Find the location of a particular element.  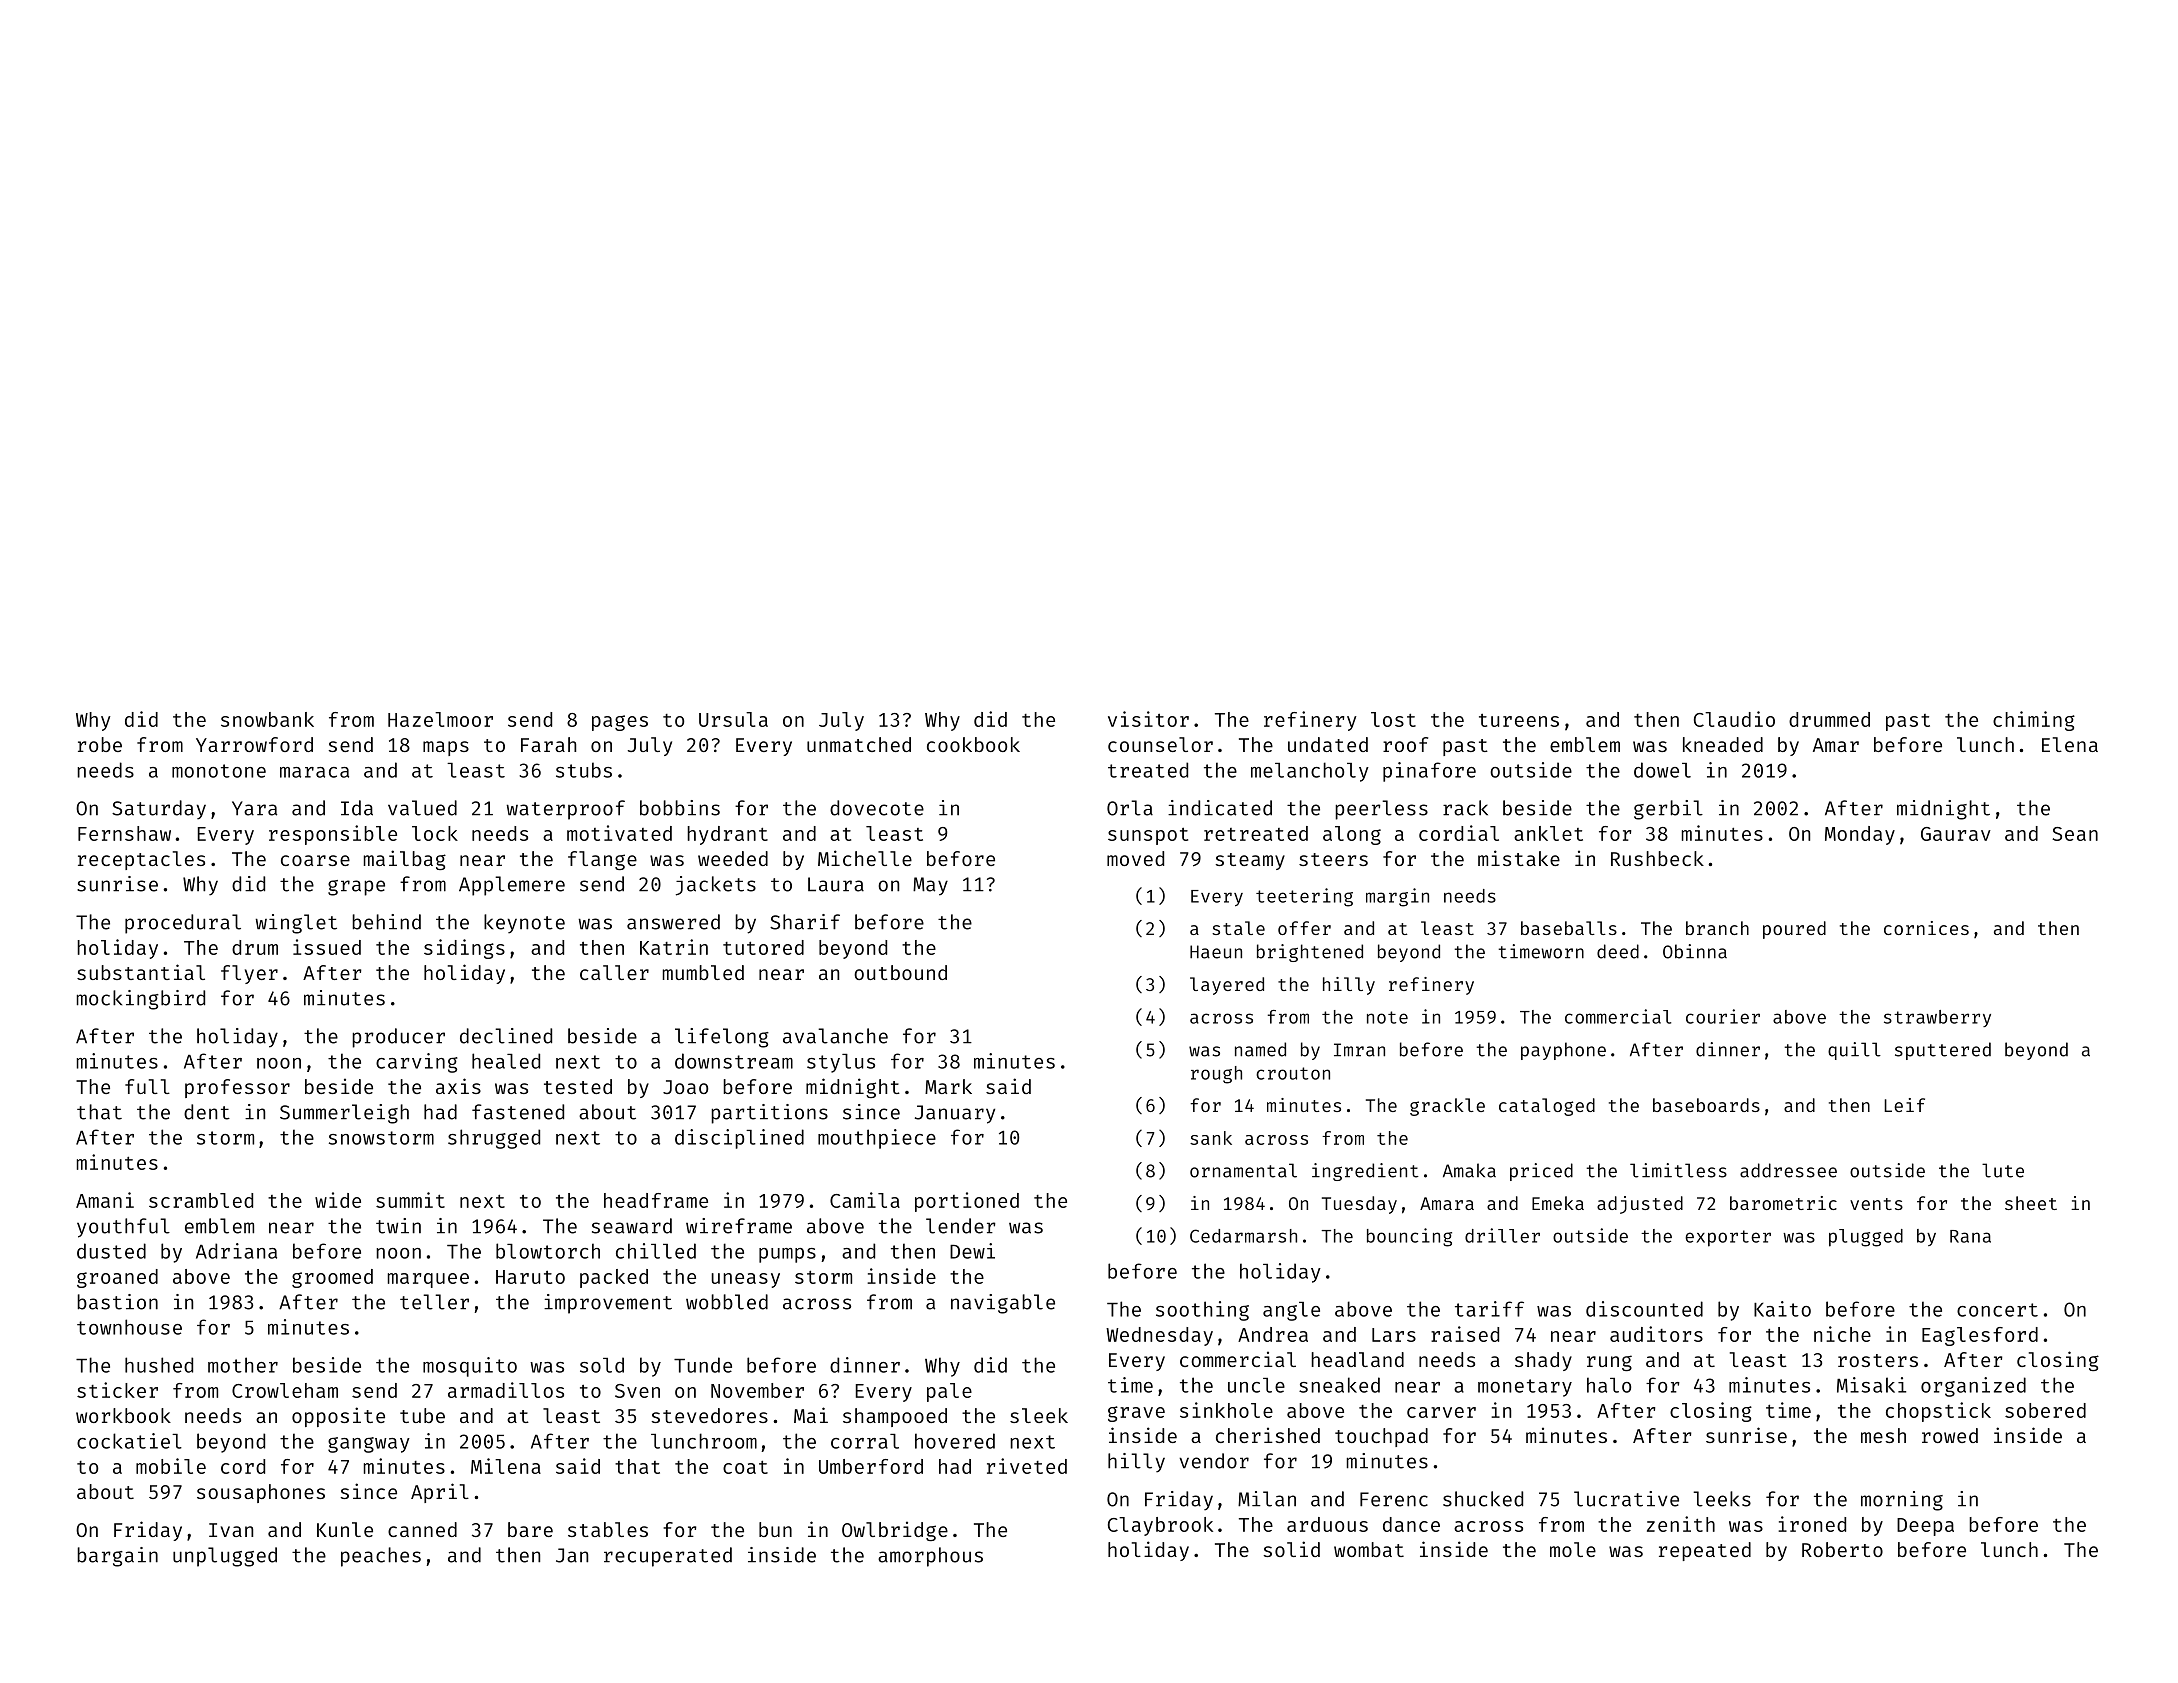

baseboards is located at coordinates (1706, 1105).
